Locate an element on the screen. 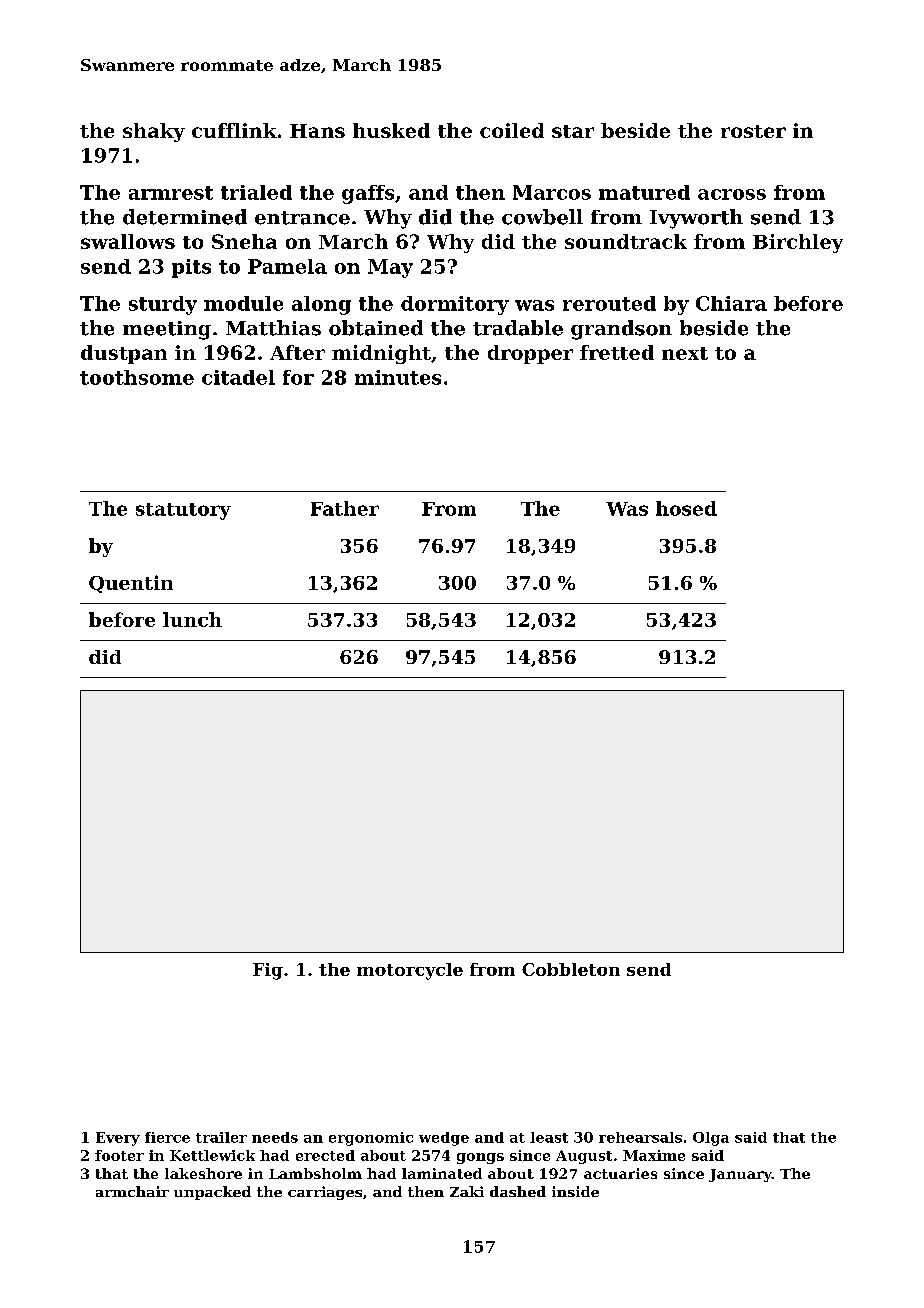 Image resolution: width=924 pixels, height=1308 pixels. Birchley is located at coordinates (798, 243).
